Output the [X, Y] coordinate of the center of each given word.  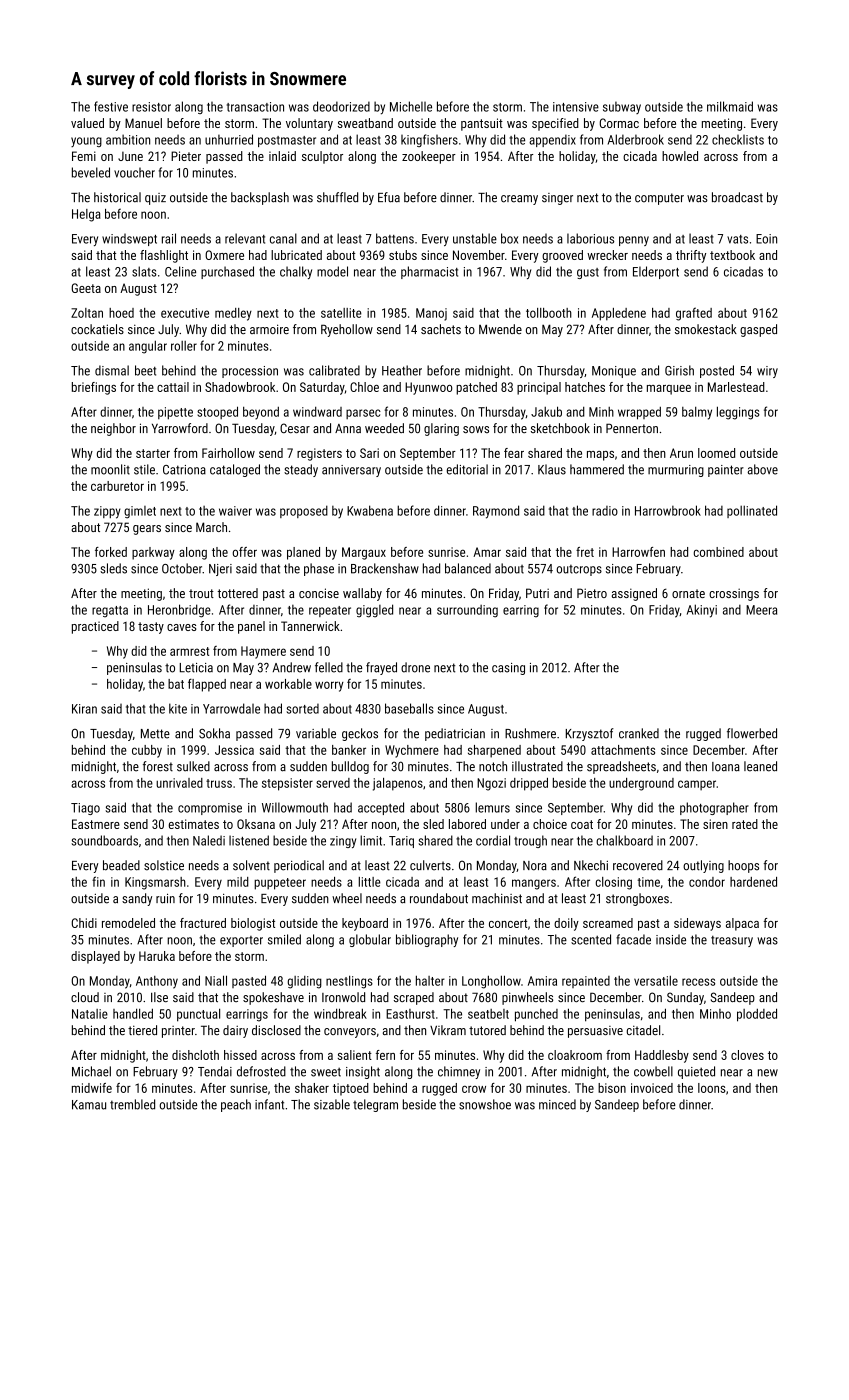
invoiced [652, 1088]
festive [111, 106]
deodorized [341, 106]
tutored [487, 1030]
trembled [132, 1104]
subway [622, 107]
